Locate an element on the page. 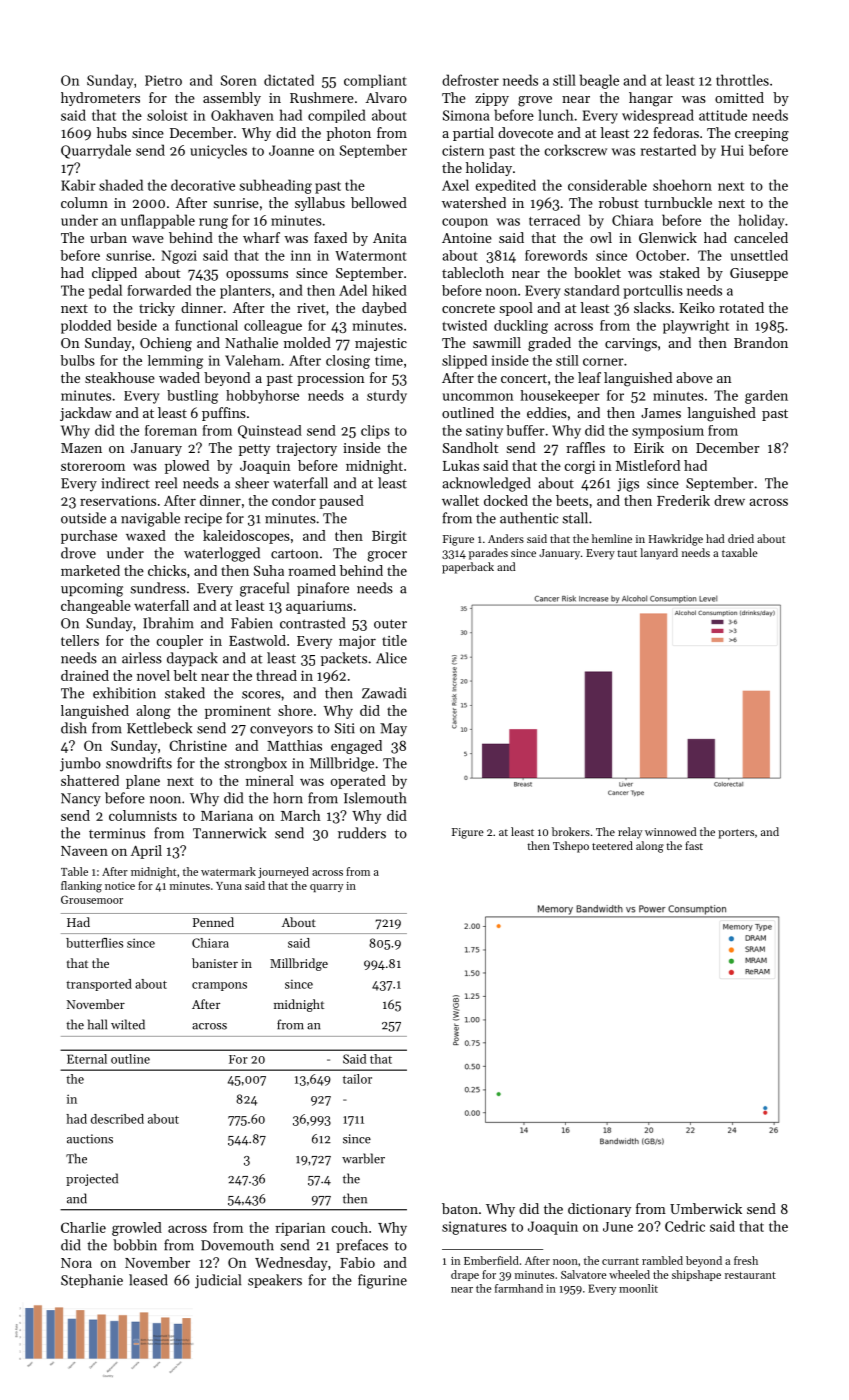 The height and width of the page is (1400, 849). Stephanie is located at coordinates (92, 1281).
